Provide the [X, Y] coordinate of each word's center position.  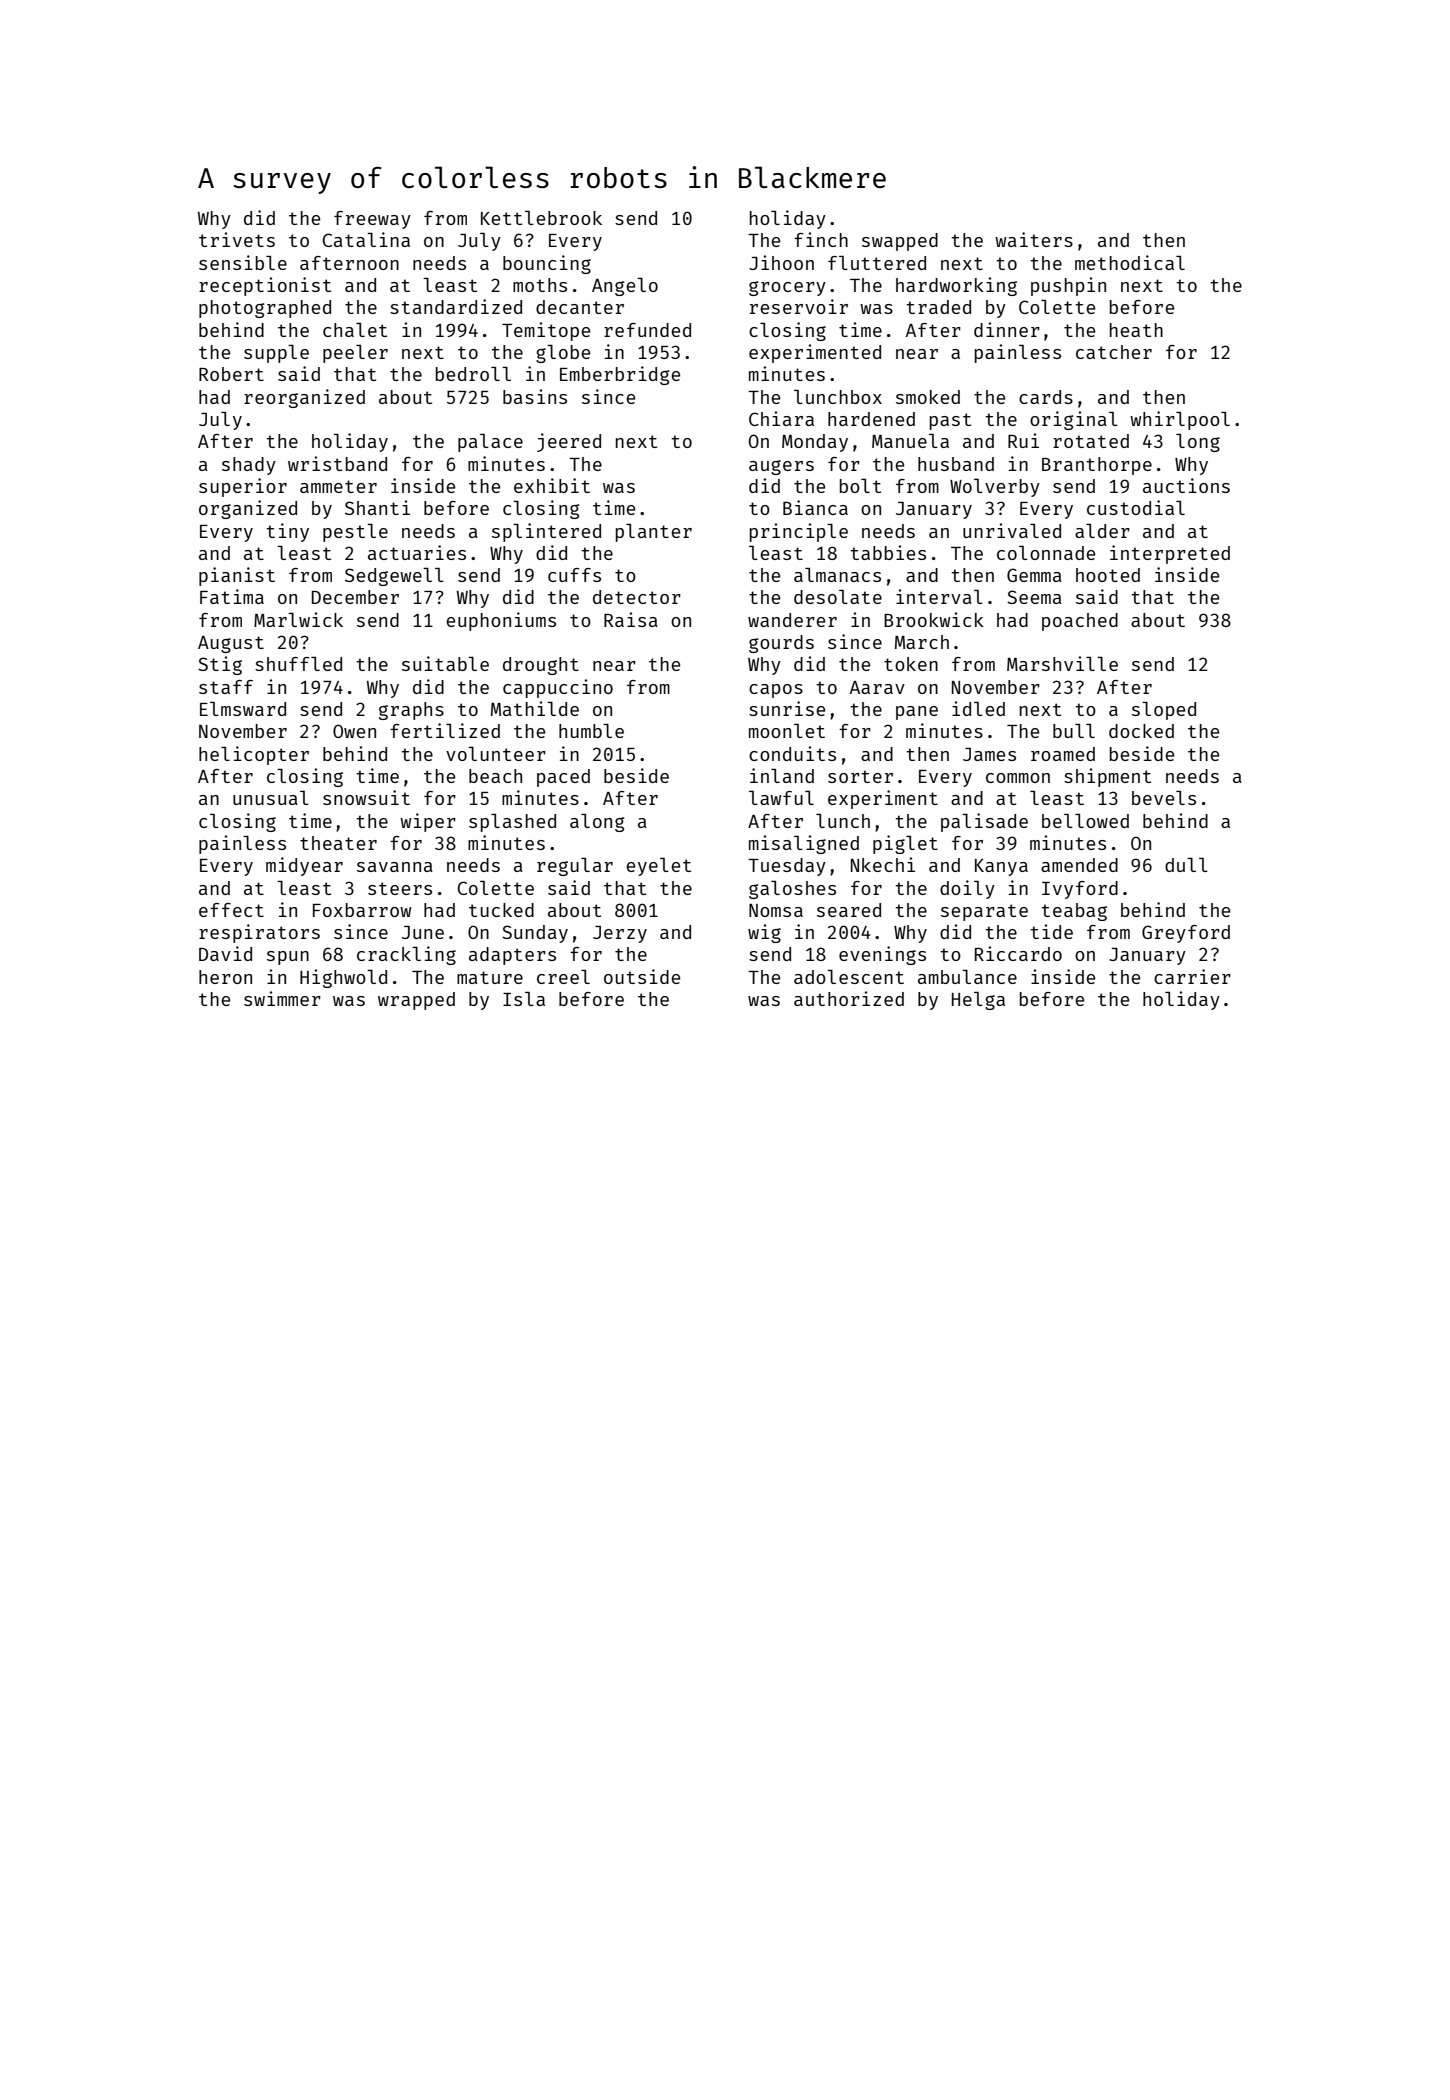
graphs [411, 711]
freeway [372, 220]
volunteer [496, 754]
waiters [1034, 239]
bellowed [1085, 821]
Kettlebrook [541, 218]
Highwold [343, 978]
